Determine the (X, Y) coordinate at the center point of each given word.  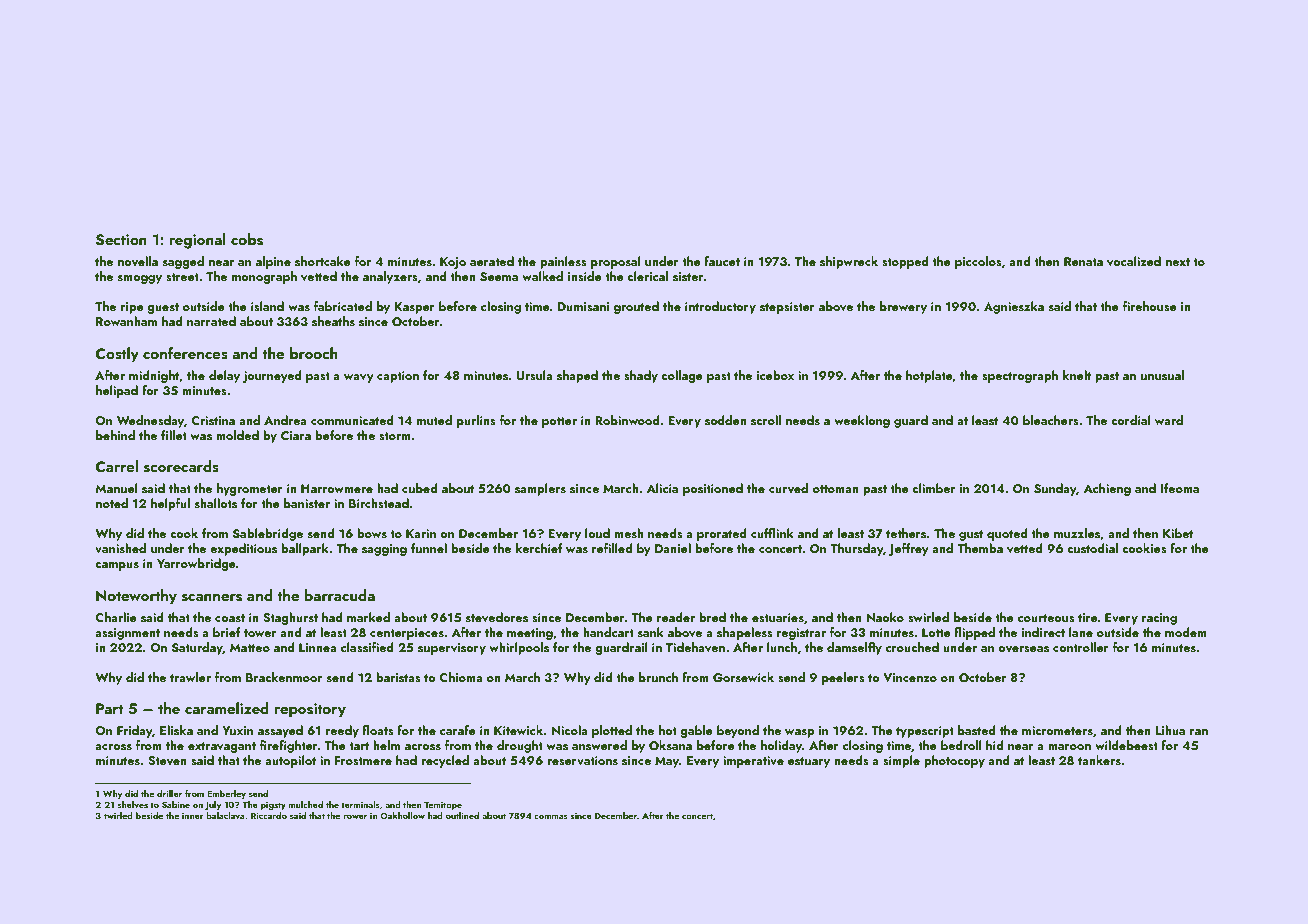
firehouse (1150, 306)
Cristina (213, 420)
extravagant (222, 747)
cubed (420, 488)
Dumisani (583, 306)
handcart (608, 632)
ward (1168, 420)
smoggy (140, 279)
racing (1159, 619)
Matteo (250, 647)
